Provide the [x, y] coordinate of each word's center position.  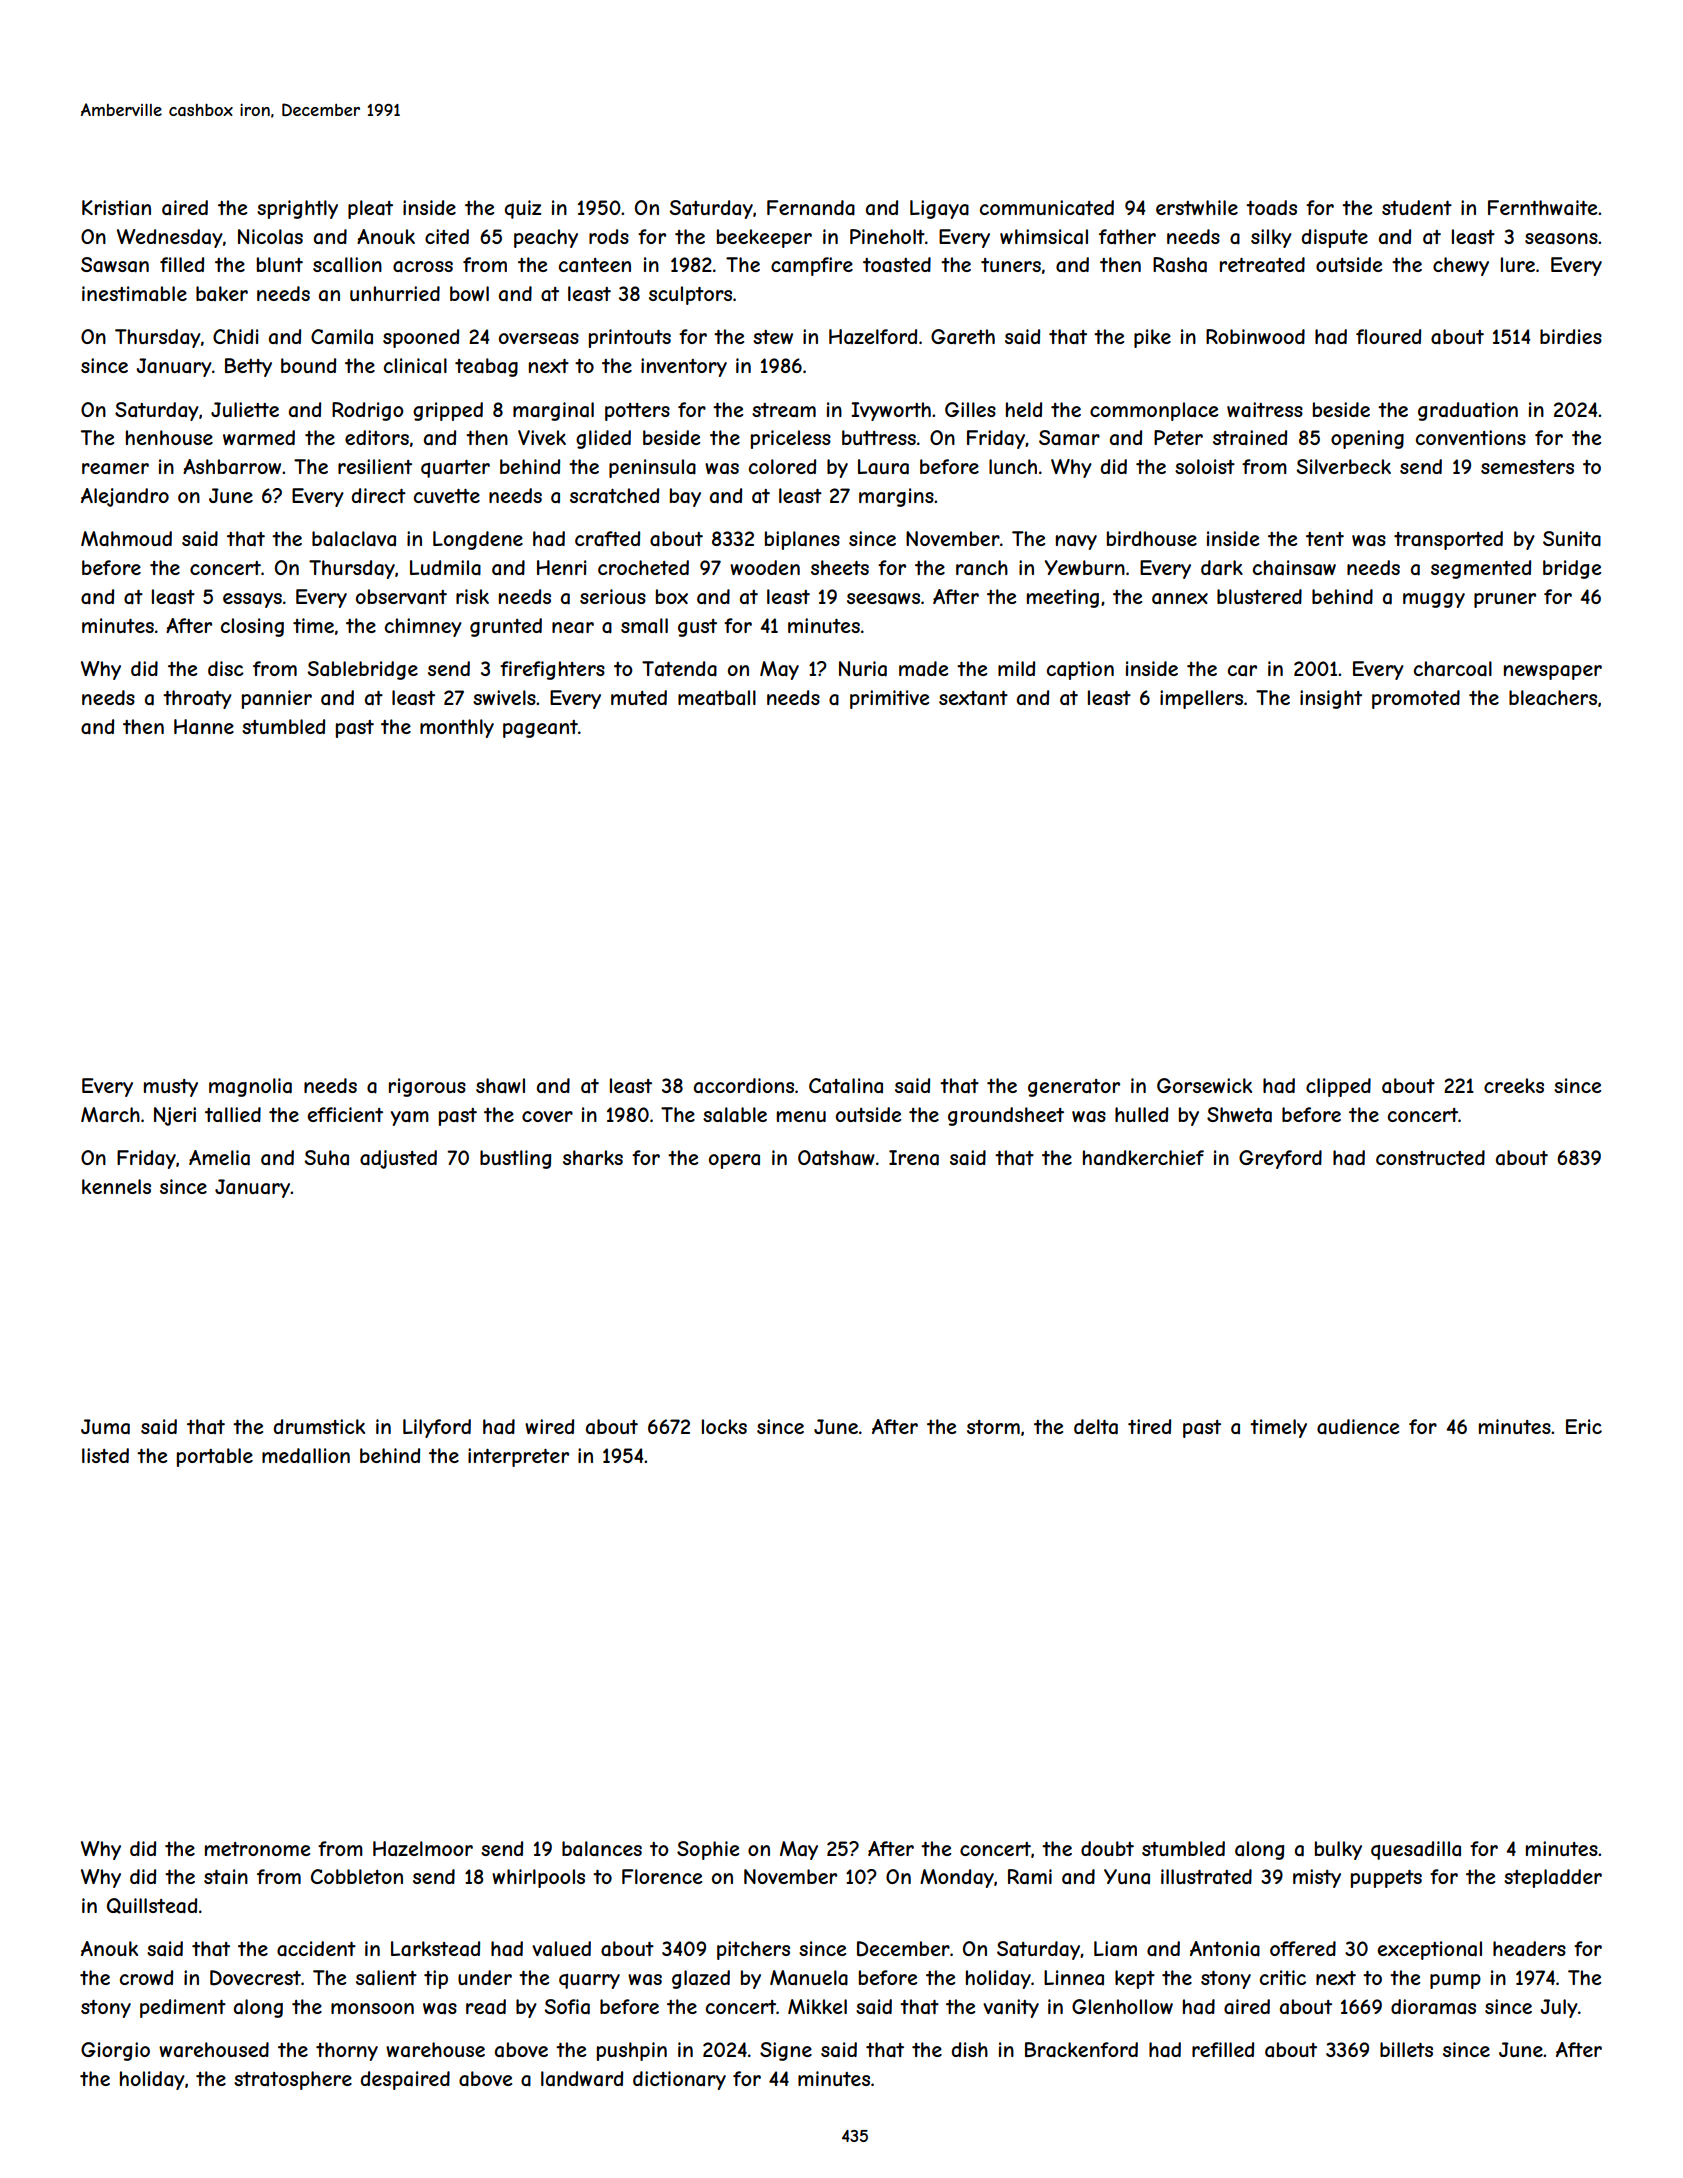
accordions [744, 1086]
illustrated [1206, 1877]
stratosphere [293, 2080]
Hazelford [873, 336]
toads [1271, 208]
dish [970, 2049]
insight [1331, 699]
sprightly [297, 209]
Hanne [204, 726]
